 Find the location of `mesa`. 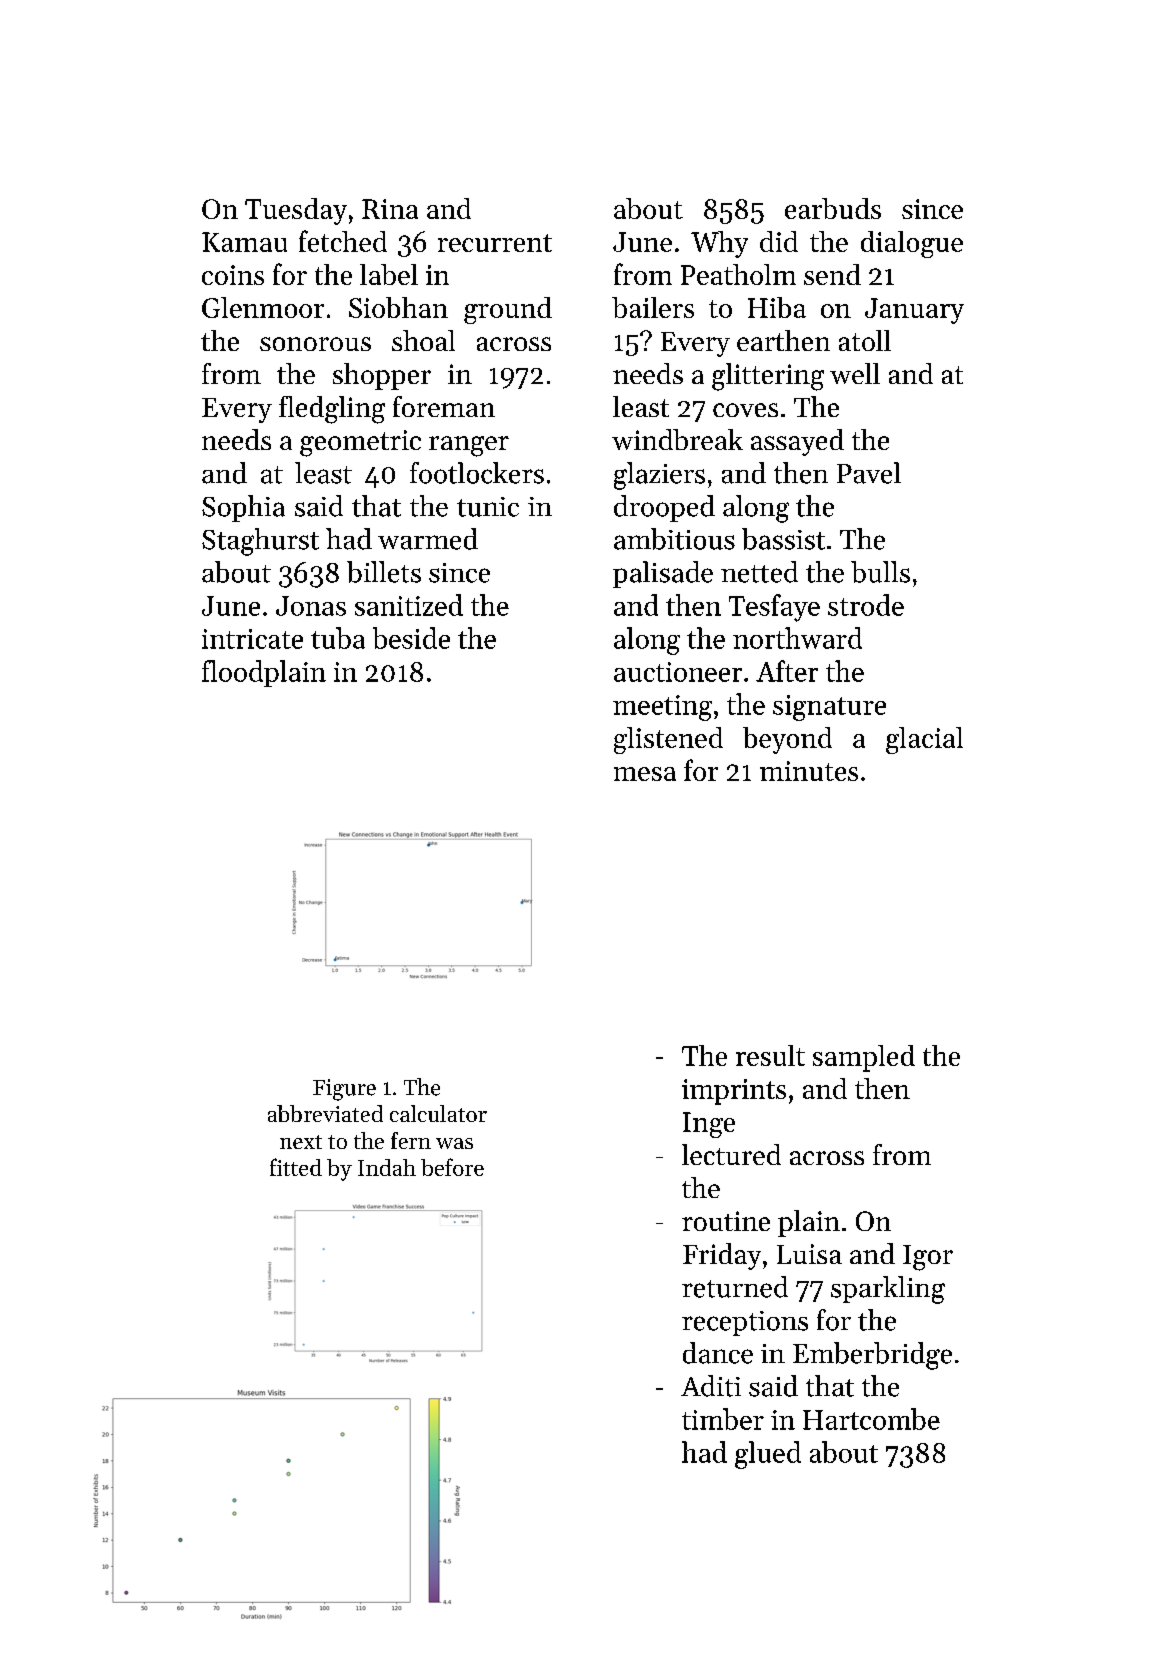

mesa is located at coordinates (645, 774).
